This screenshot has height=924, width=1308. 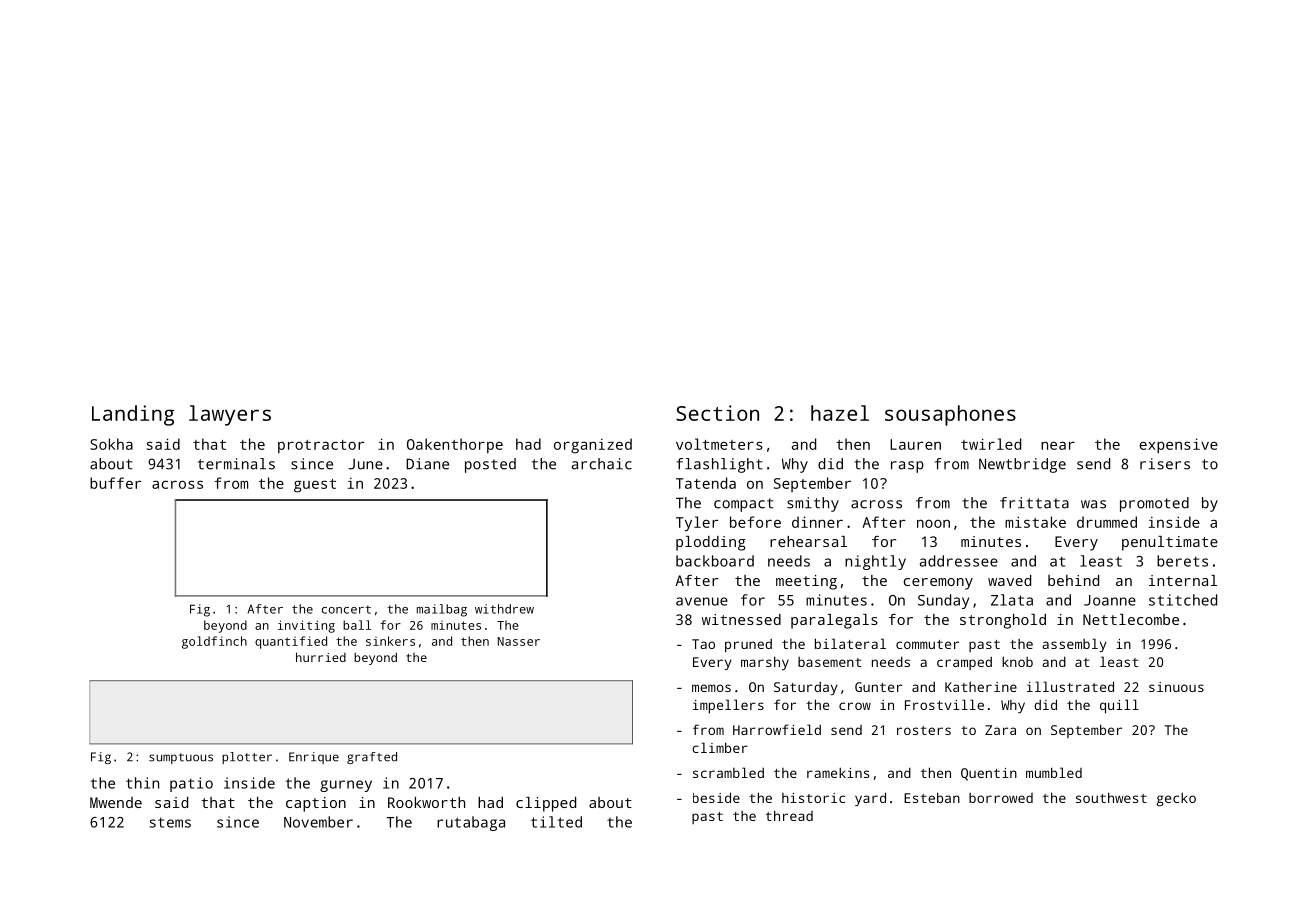 I want to click on posted, so click(x=490, y=465).
